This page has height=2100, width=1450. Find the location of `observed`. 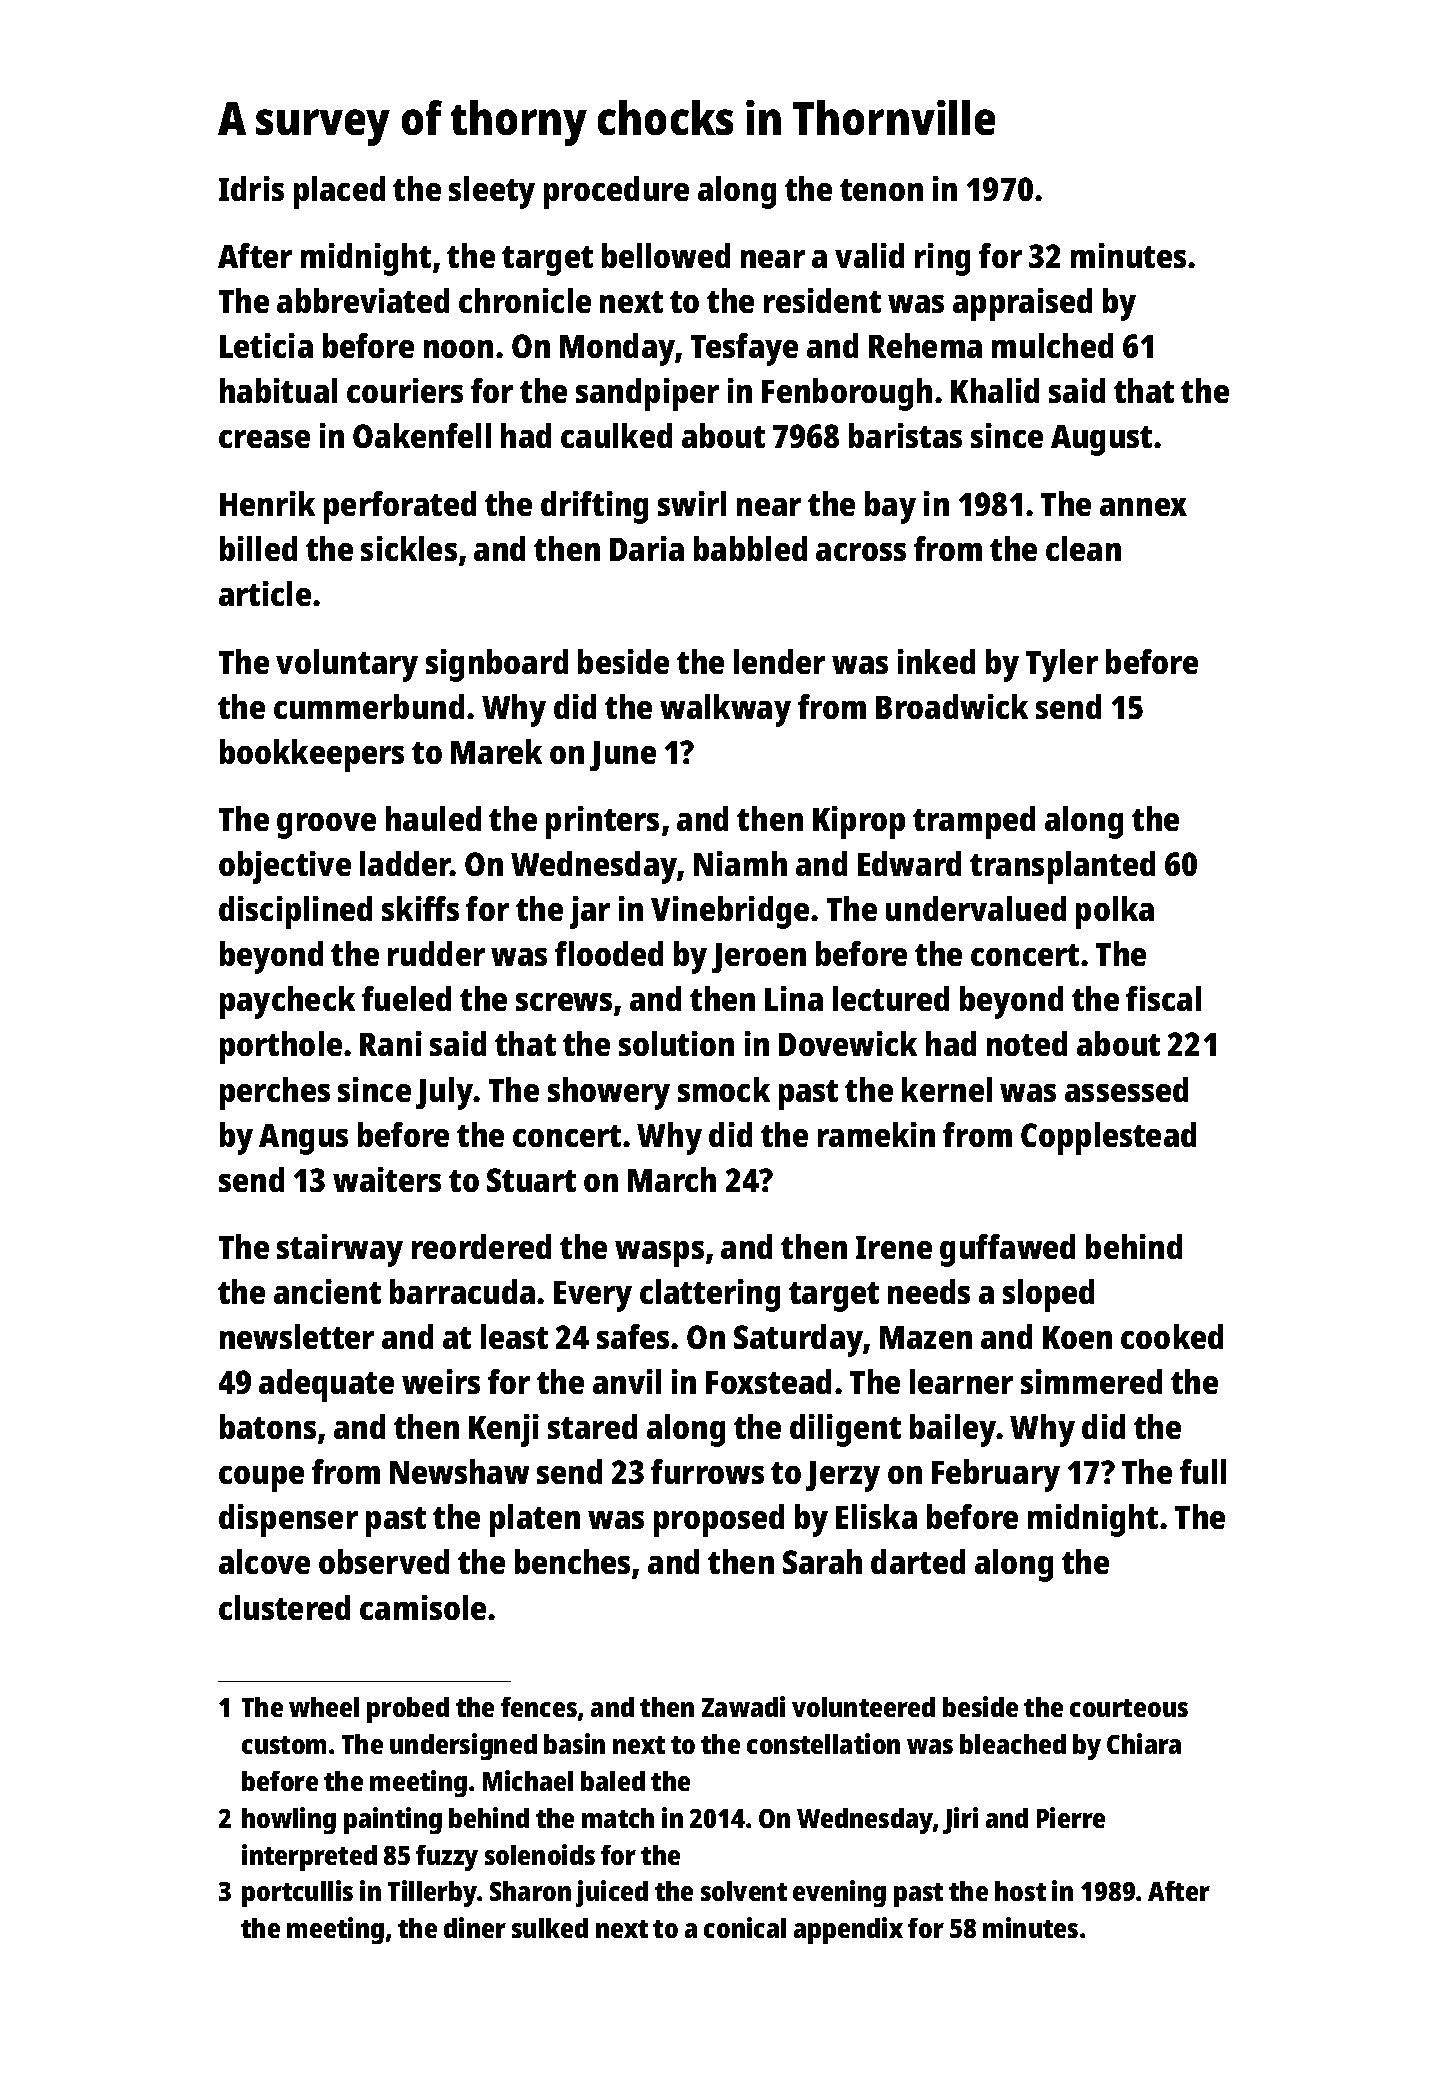

observed is located at coordinates (384, 1561).
